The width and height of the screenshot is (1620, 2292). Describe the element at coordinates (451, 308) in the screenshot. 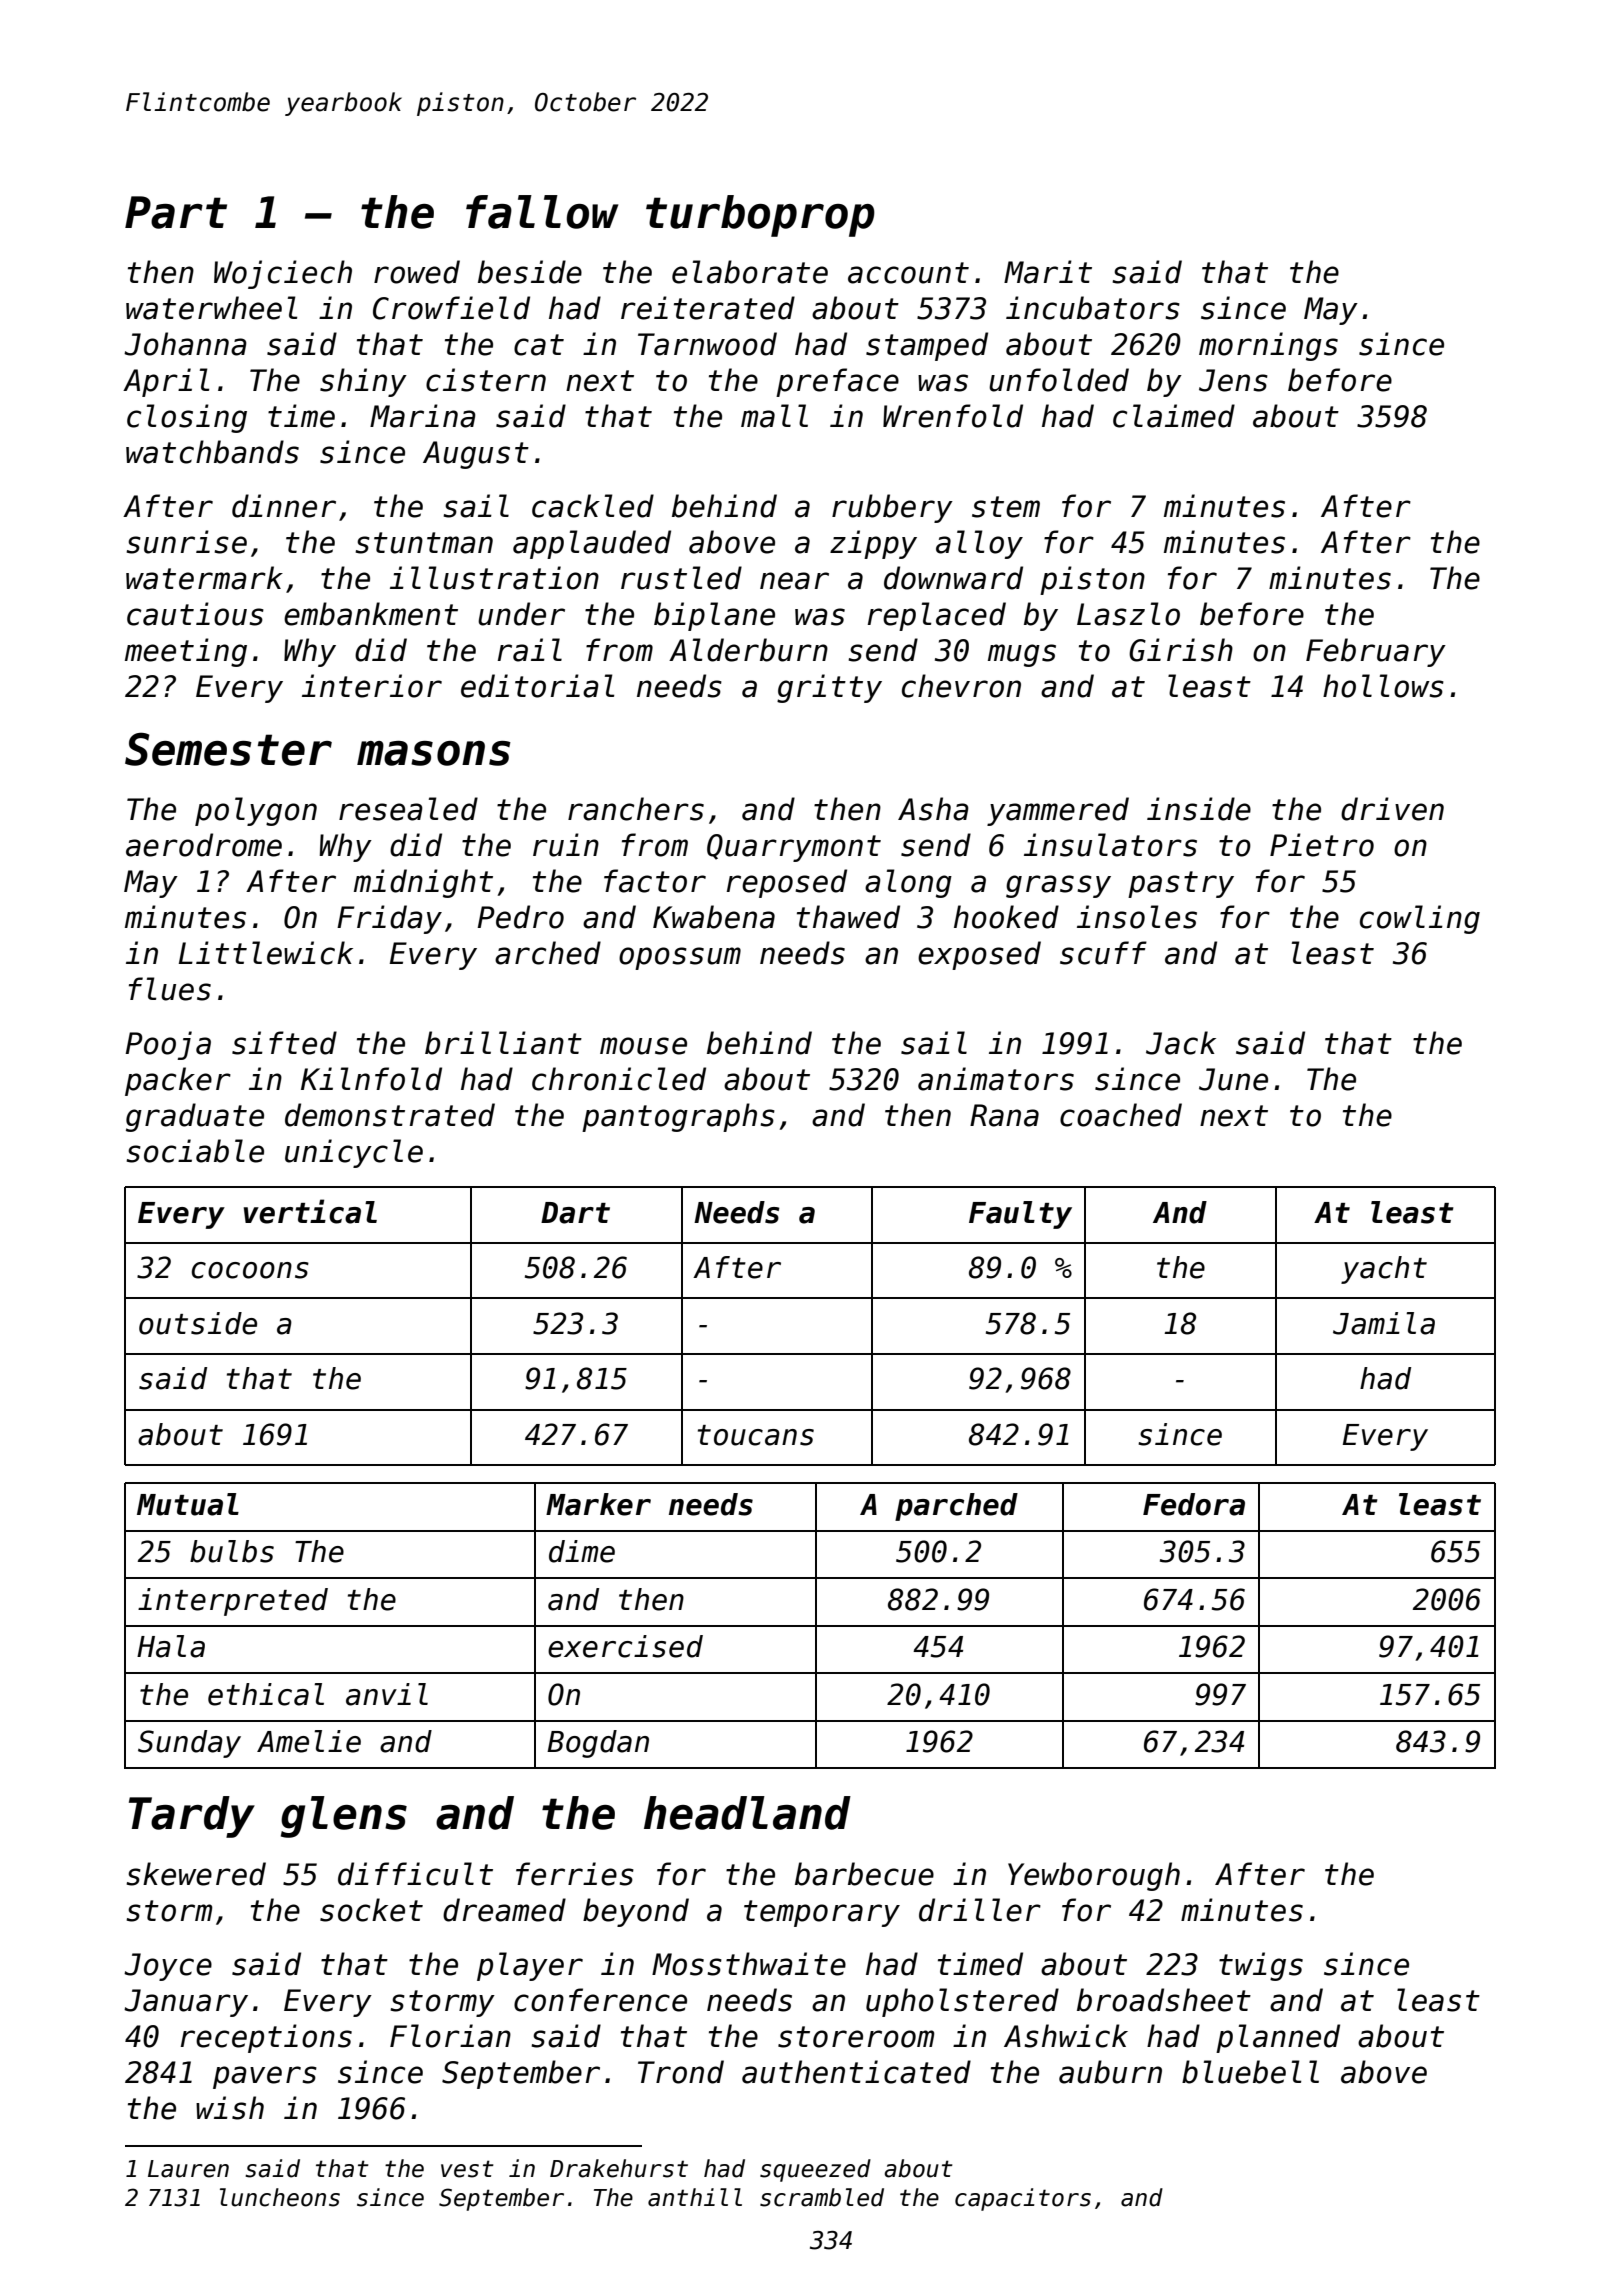

I see `Crowfield` at that location.
